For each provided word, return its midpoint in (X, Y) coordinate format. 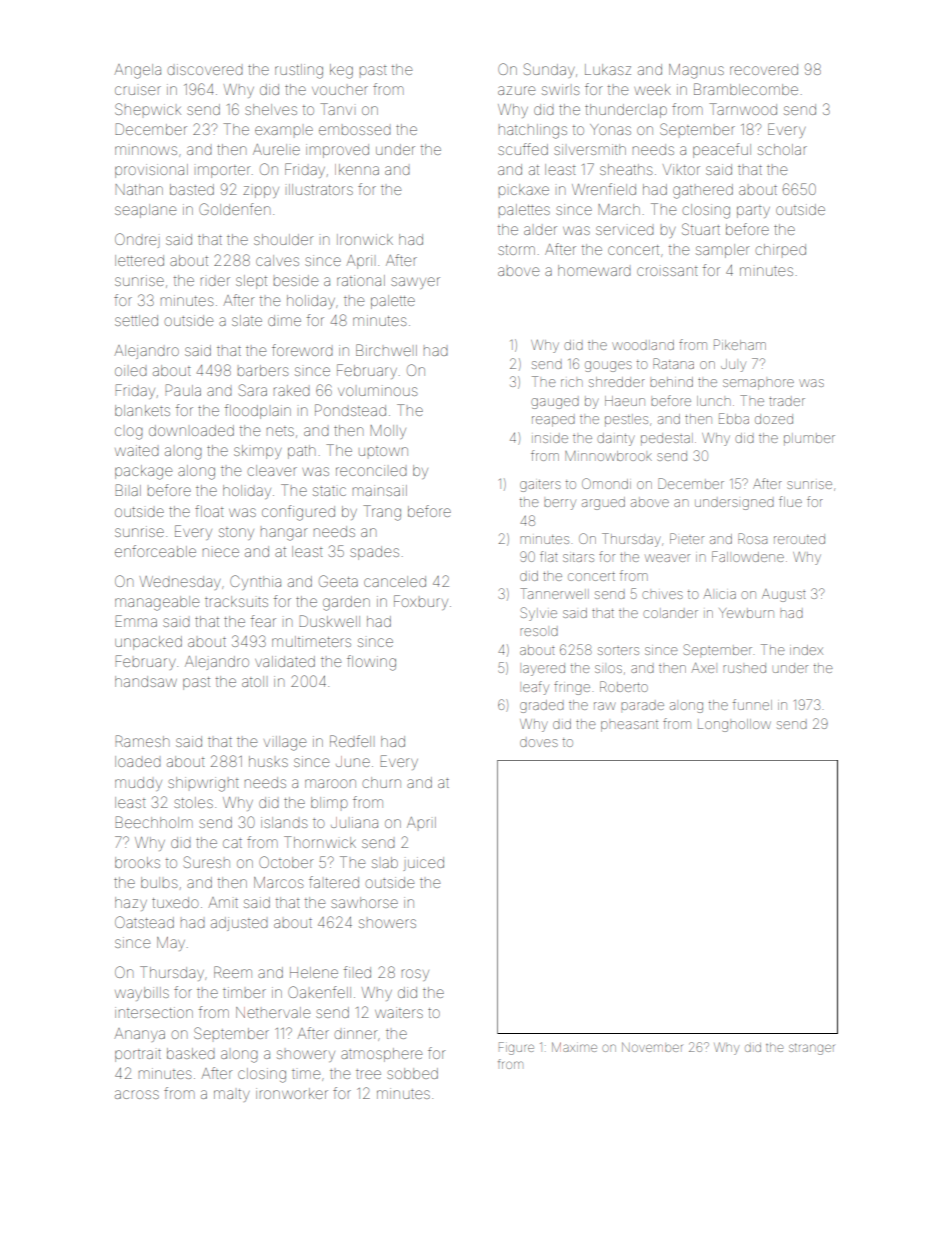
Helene (314, 972)
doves (539, 743)
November (652, 1047)
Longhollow (734, 725)
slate (247, 320)
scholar (782, 149)
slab (385, 862)
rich (571, 383)
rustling (299, 71)
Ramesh (142, 741)
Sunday (549, 70)
